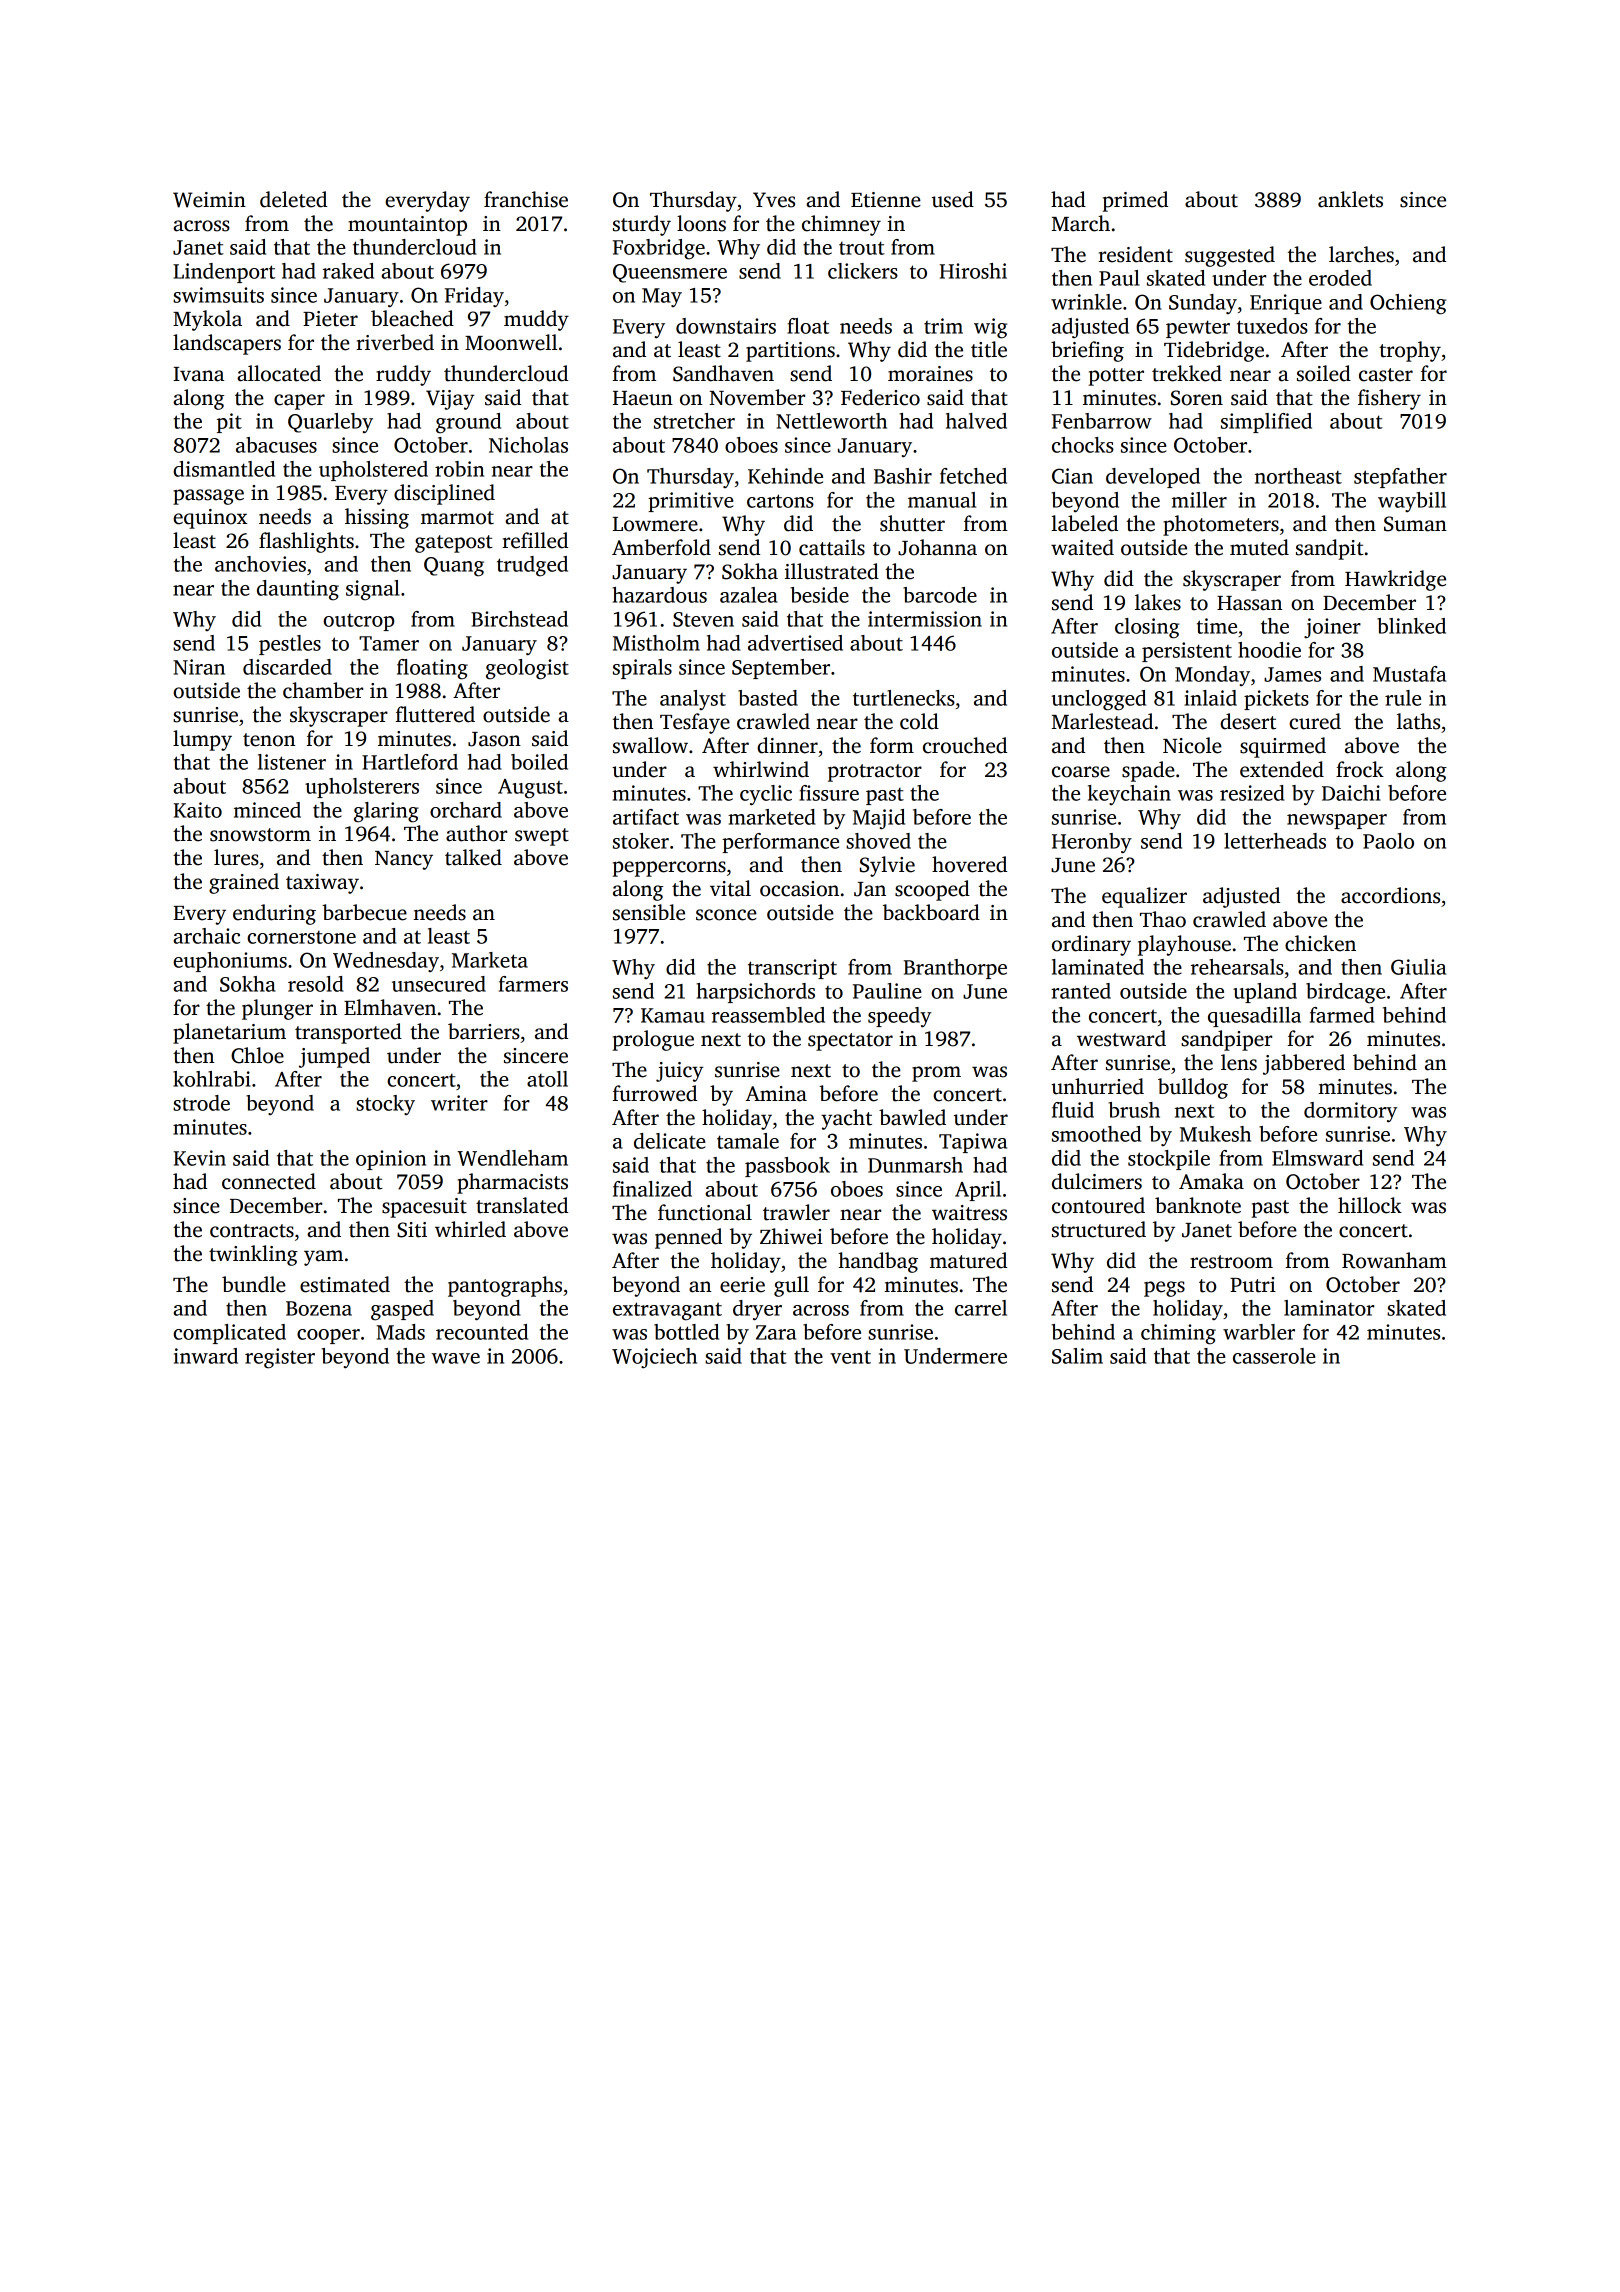 The image size is (1620, 2292). What do you see at coordinates (456, 1358) in the screenshot?
I see `wave` at bounding box center [456, 1358].
